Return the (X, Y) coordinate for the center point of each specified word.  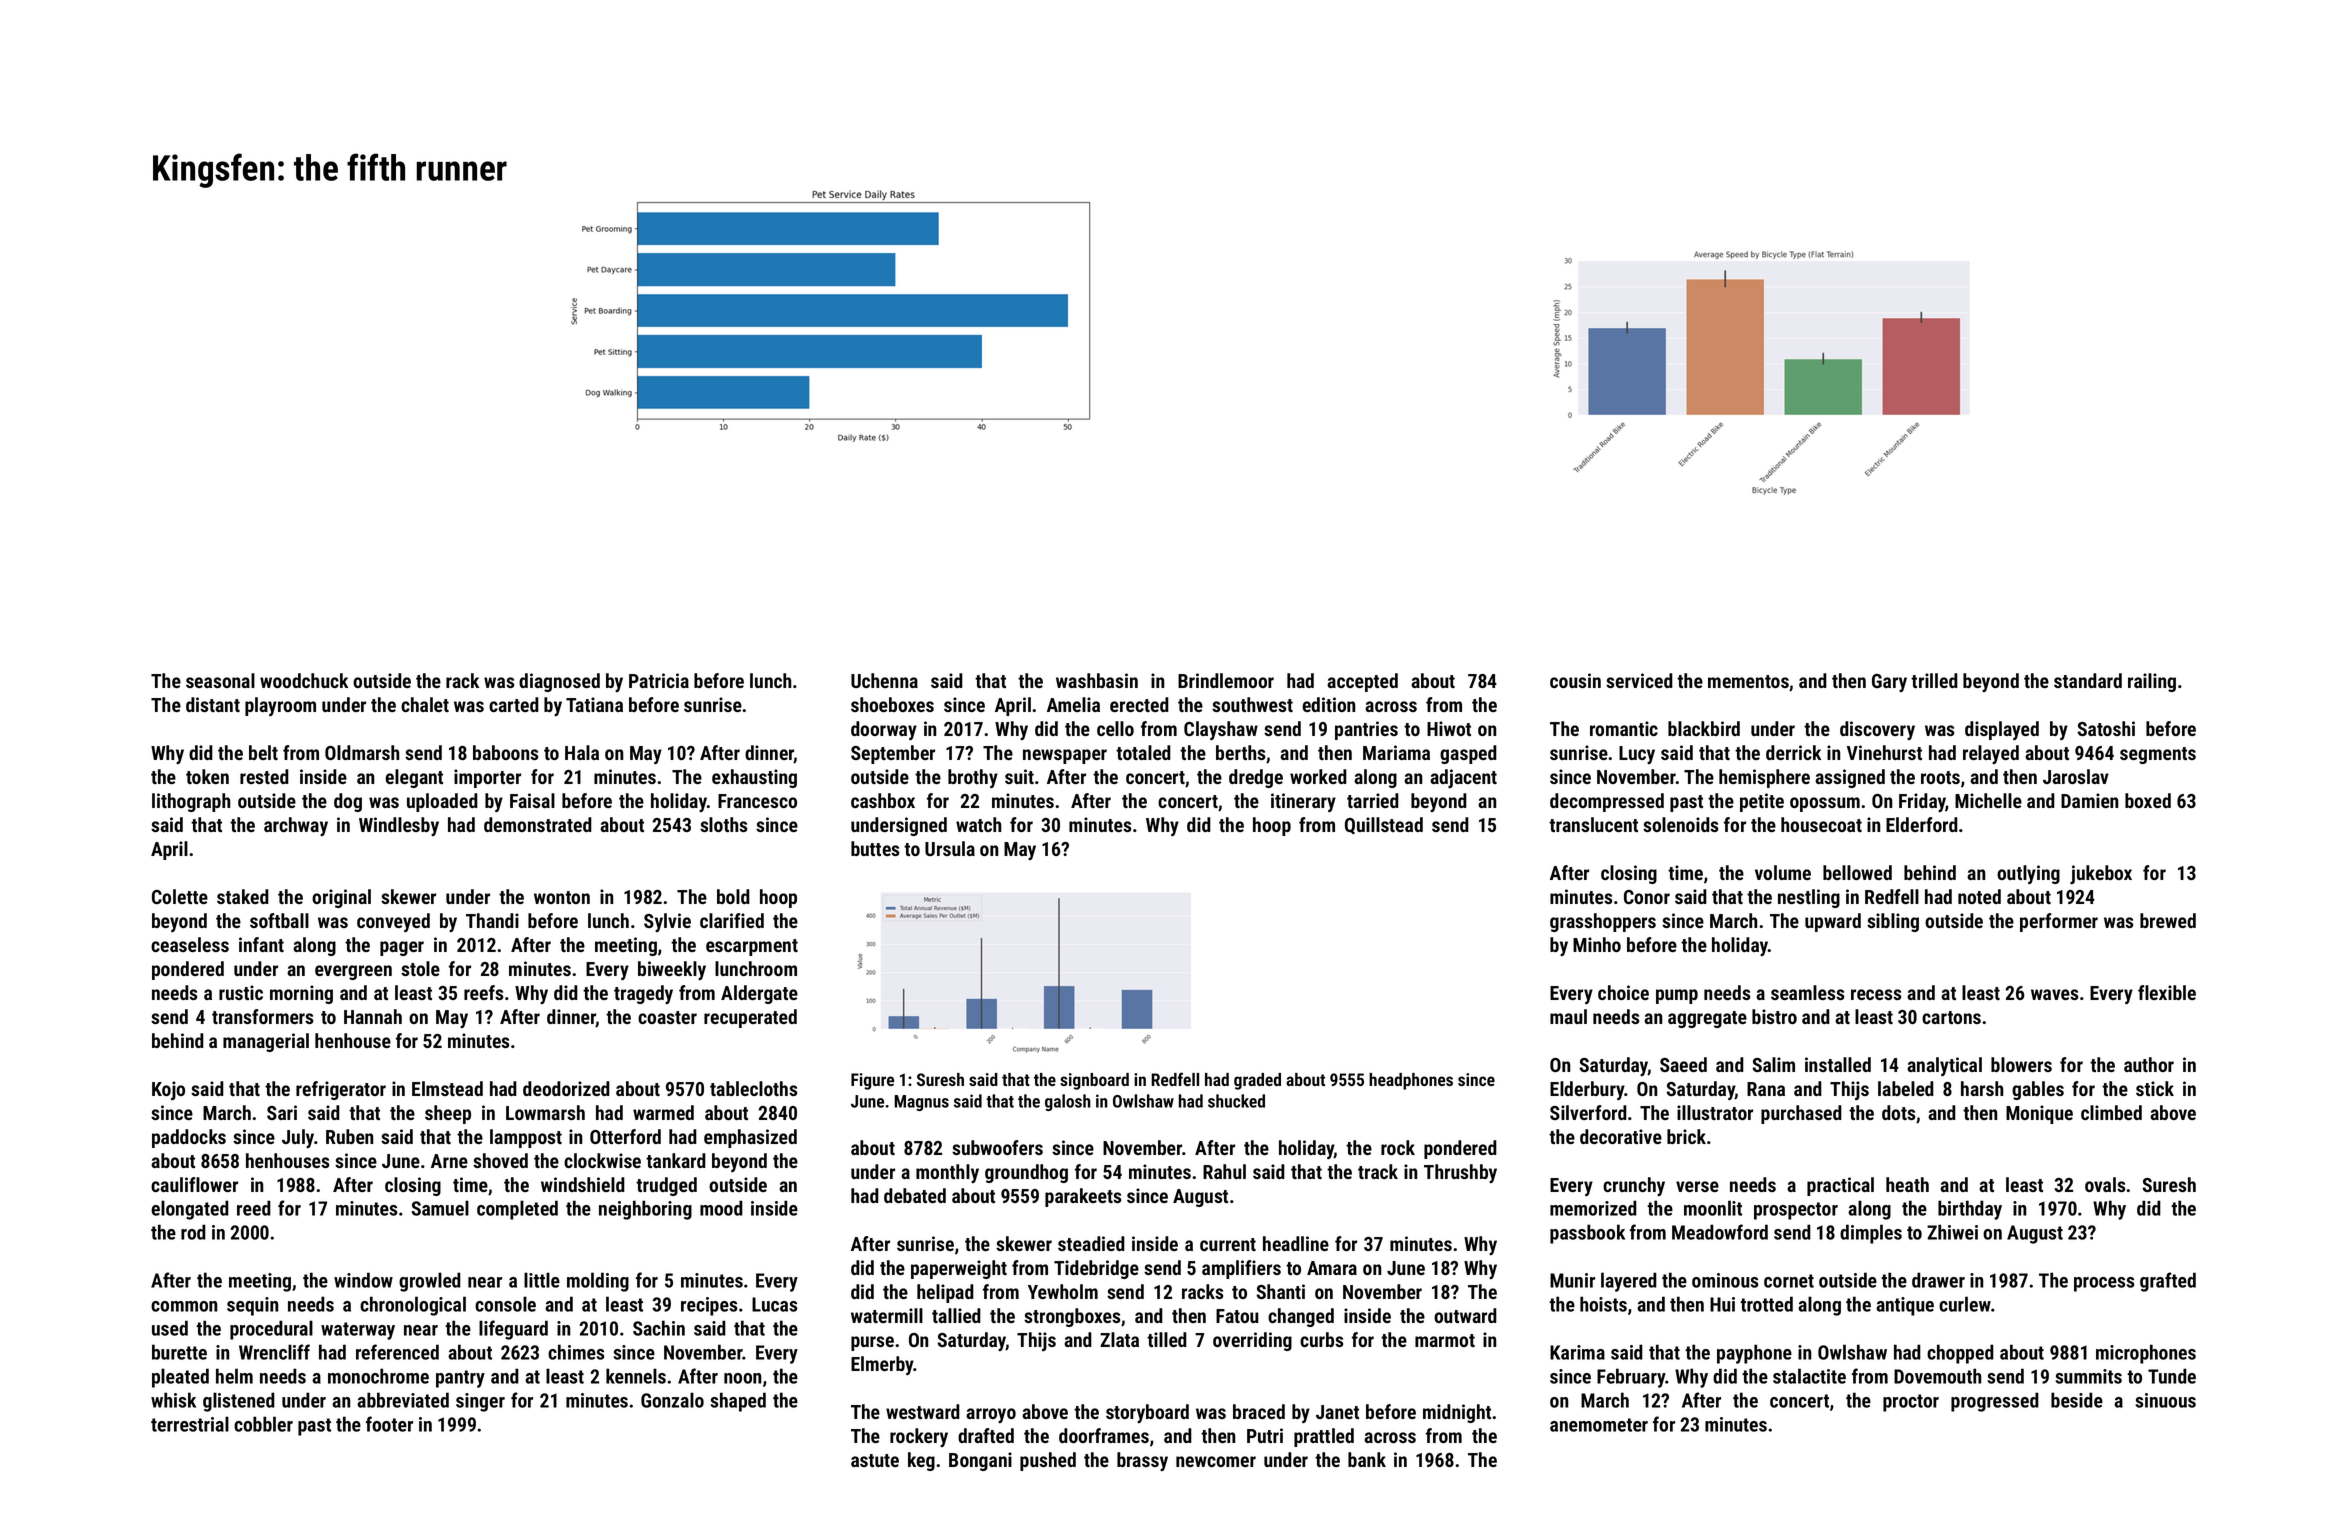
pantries (1366, 730)
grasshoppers (1603, 922)
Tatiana (594, 704)
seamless (1807, 992)
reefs (483, 992)
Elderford (1922, 824)
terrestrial (190, 1424)
